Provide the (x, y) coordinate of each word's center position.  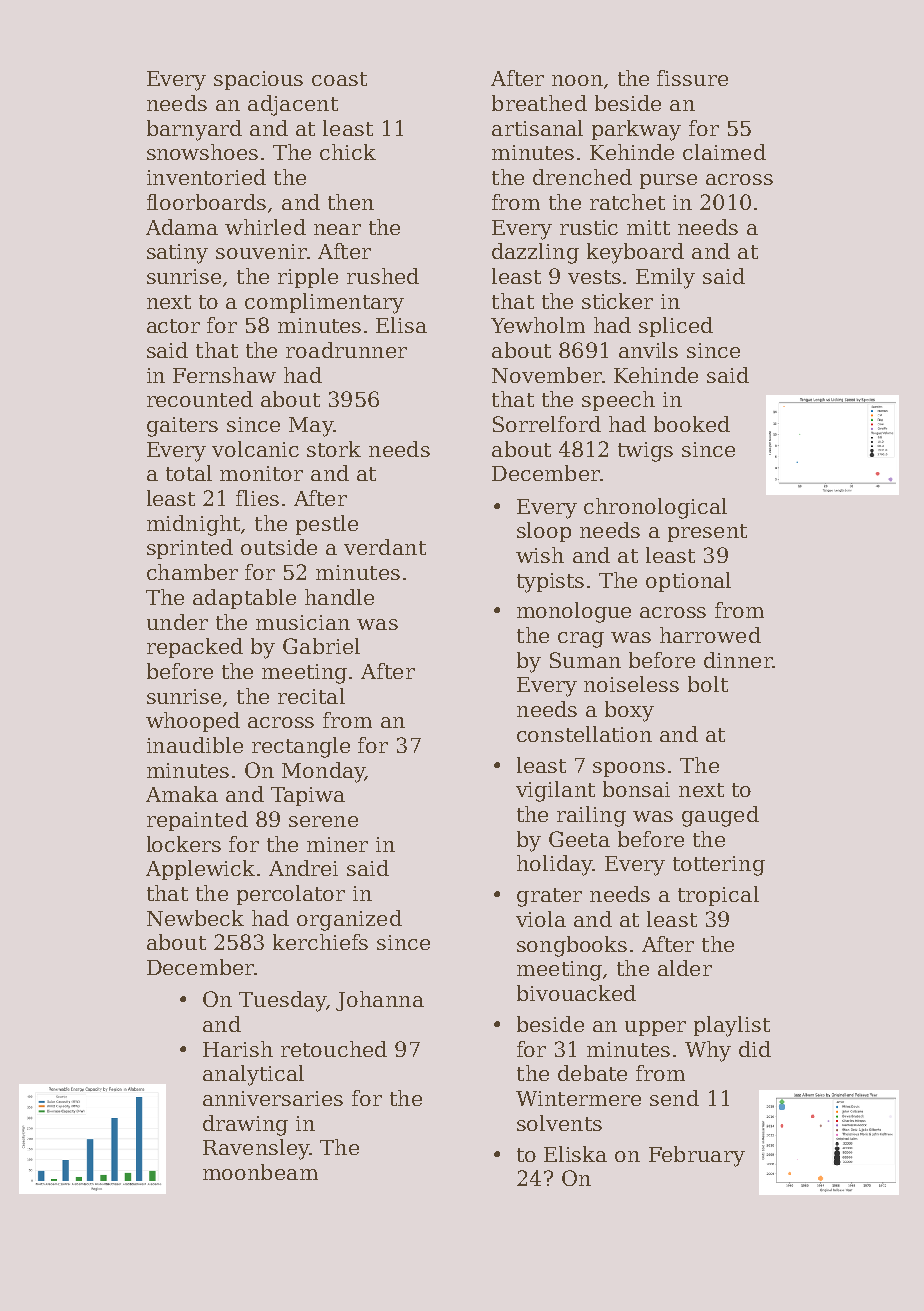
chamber (192, 572)
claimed (724, 152)
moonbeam (260, 1172)
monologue (574, 612)
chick (348, 152)
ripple (308, 278)
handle (339, 597)
